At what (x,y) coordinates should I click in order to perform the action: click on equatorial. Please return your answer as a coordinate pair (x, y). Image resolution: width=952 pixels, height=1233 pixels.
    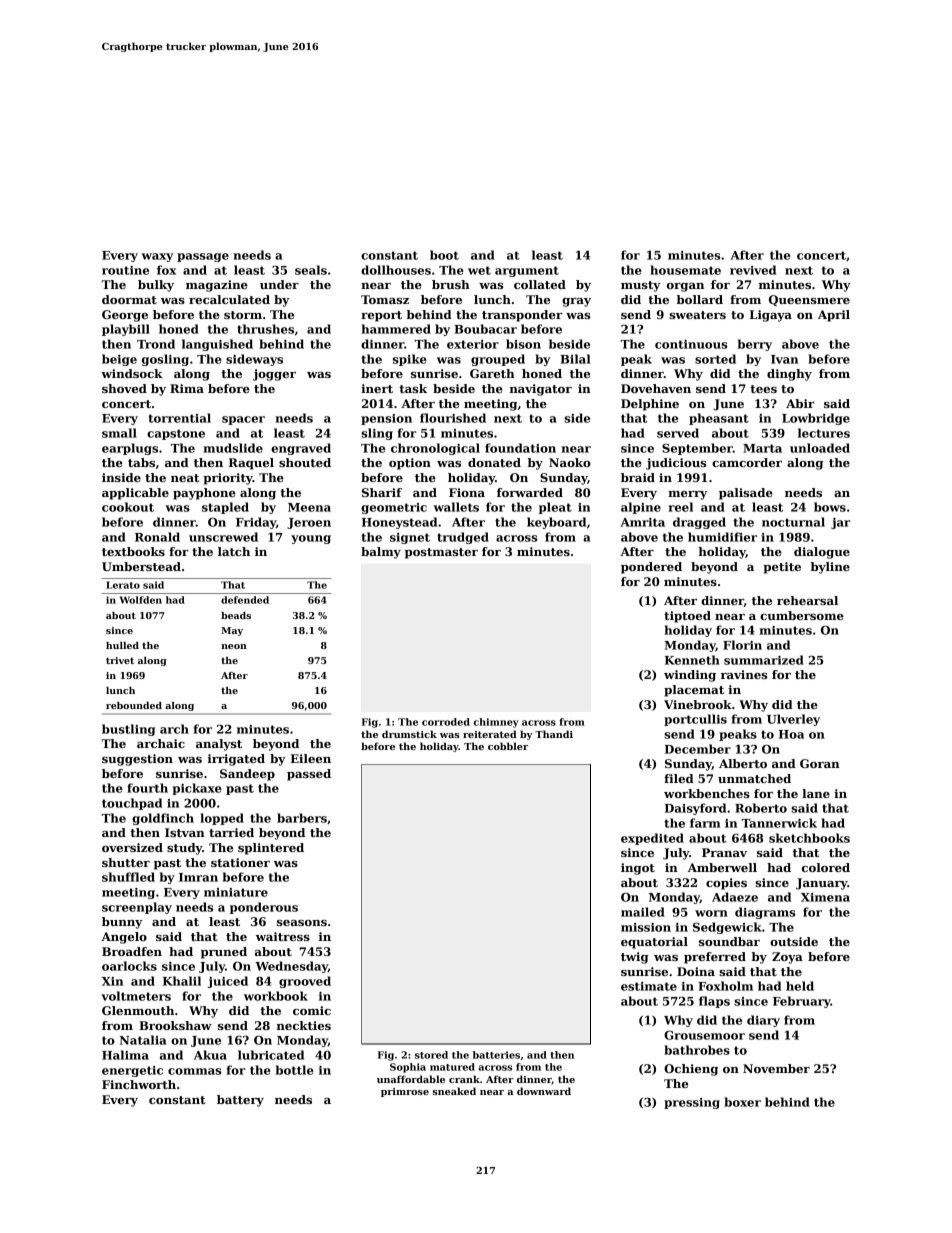
    Looking at the image, I should click on (654, 943).
